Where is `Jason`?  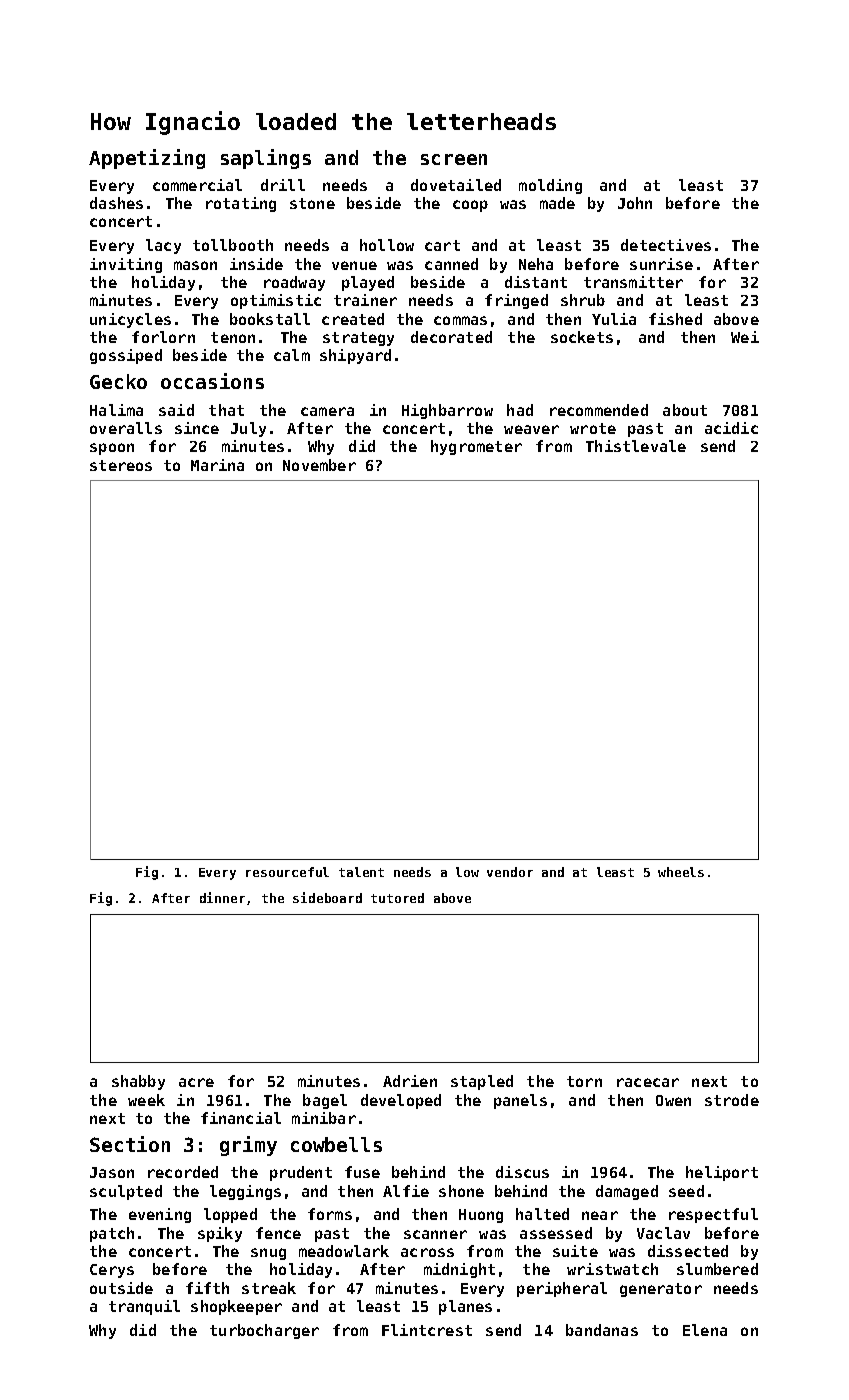
Jason is located at coordinates (112, 1172).
